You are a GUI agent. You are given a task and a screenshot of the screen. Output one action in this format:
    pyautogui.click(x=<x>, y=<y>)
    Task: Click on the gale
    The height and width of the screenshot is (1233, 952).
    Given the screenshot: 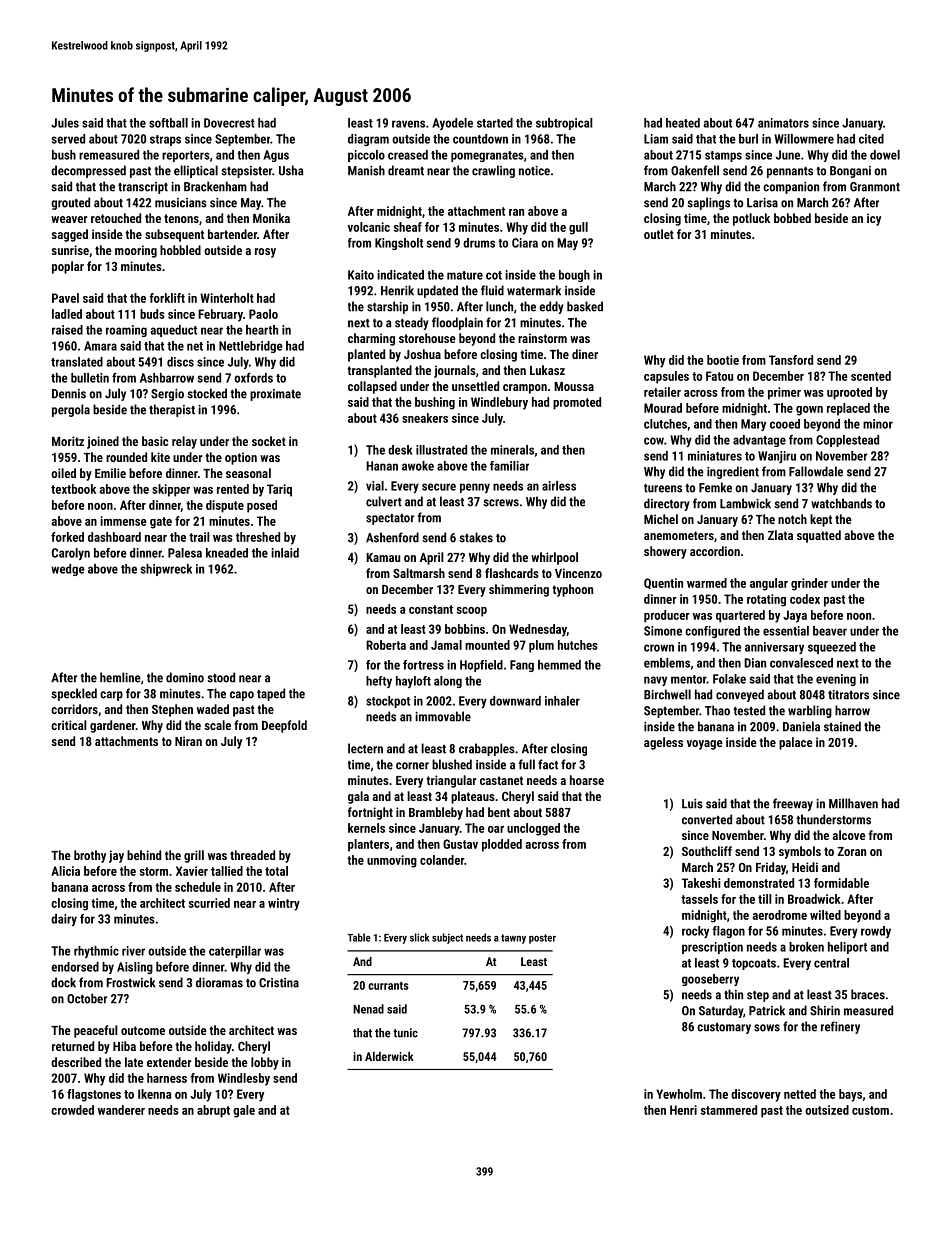 What is the action you would take?
    pyautogui.click(x=244, y=1111)
